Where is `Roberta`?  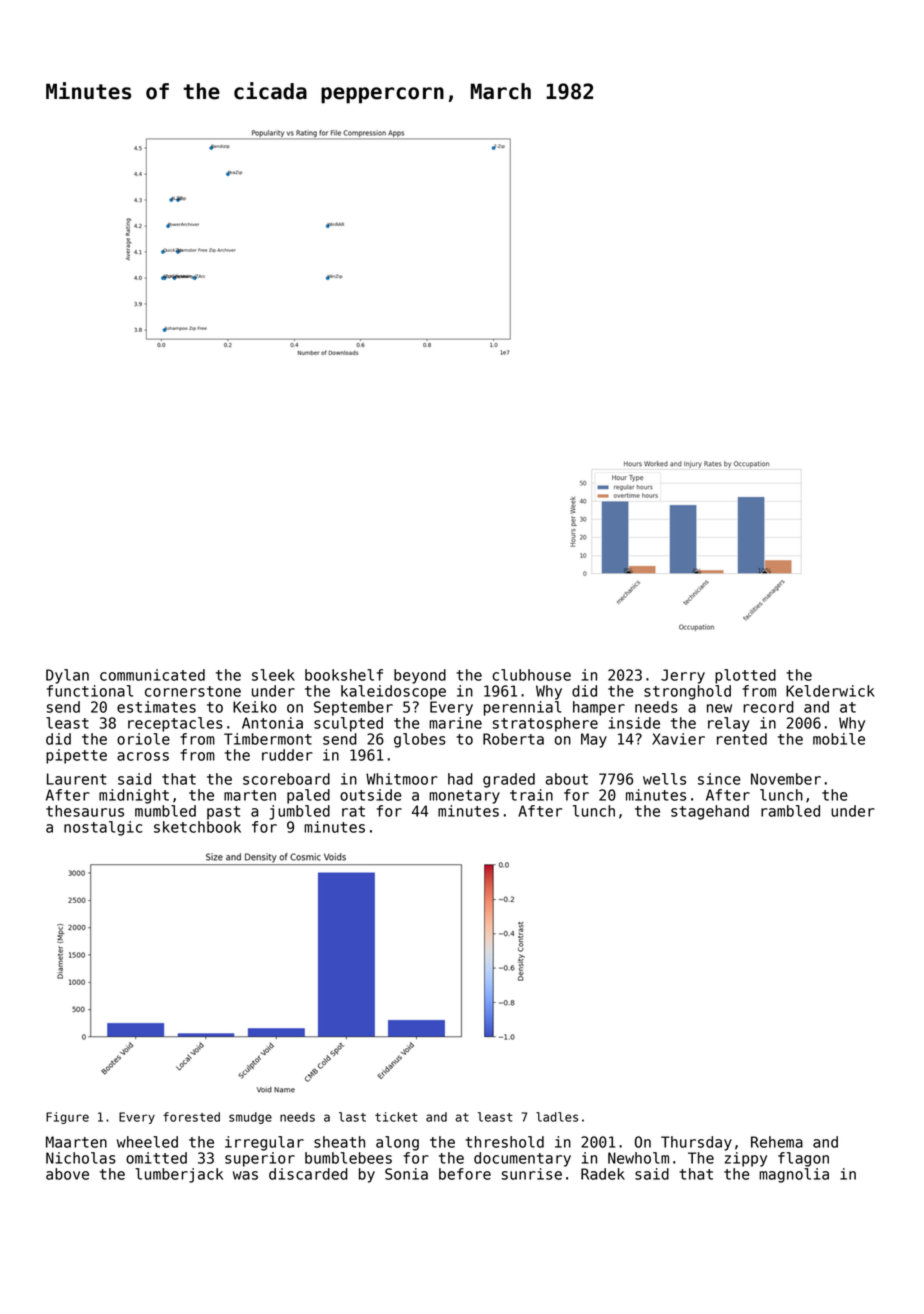 Roberta is located at coordinates (513, 739).
